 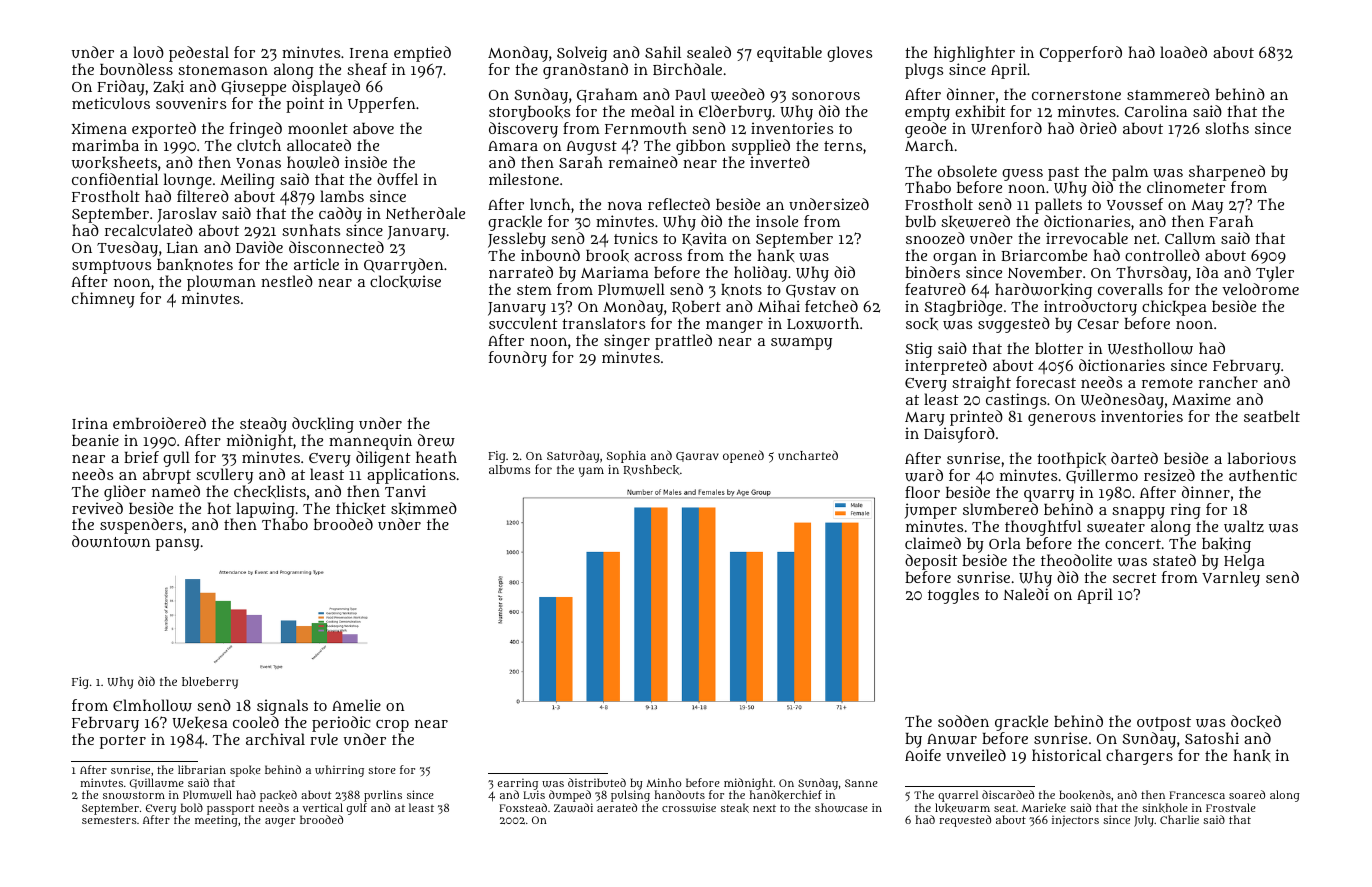 What do you see at coordinates (424, 508) in the screenshot?
I see `skimmed` at bounding box center [424, 508].
